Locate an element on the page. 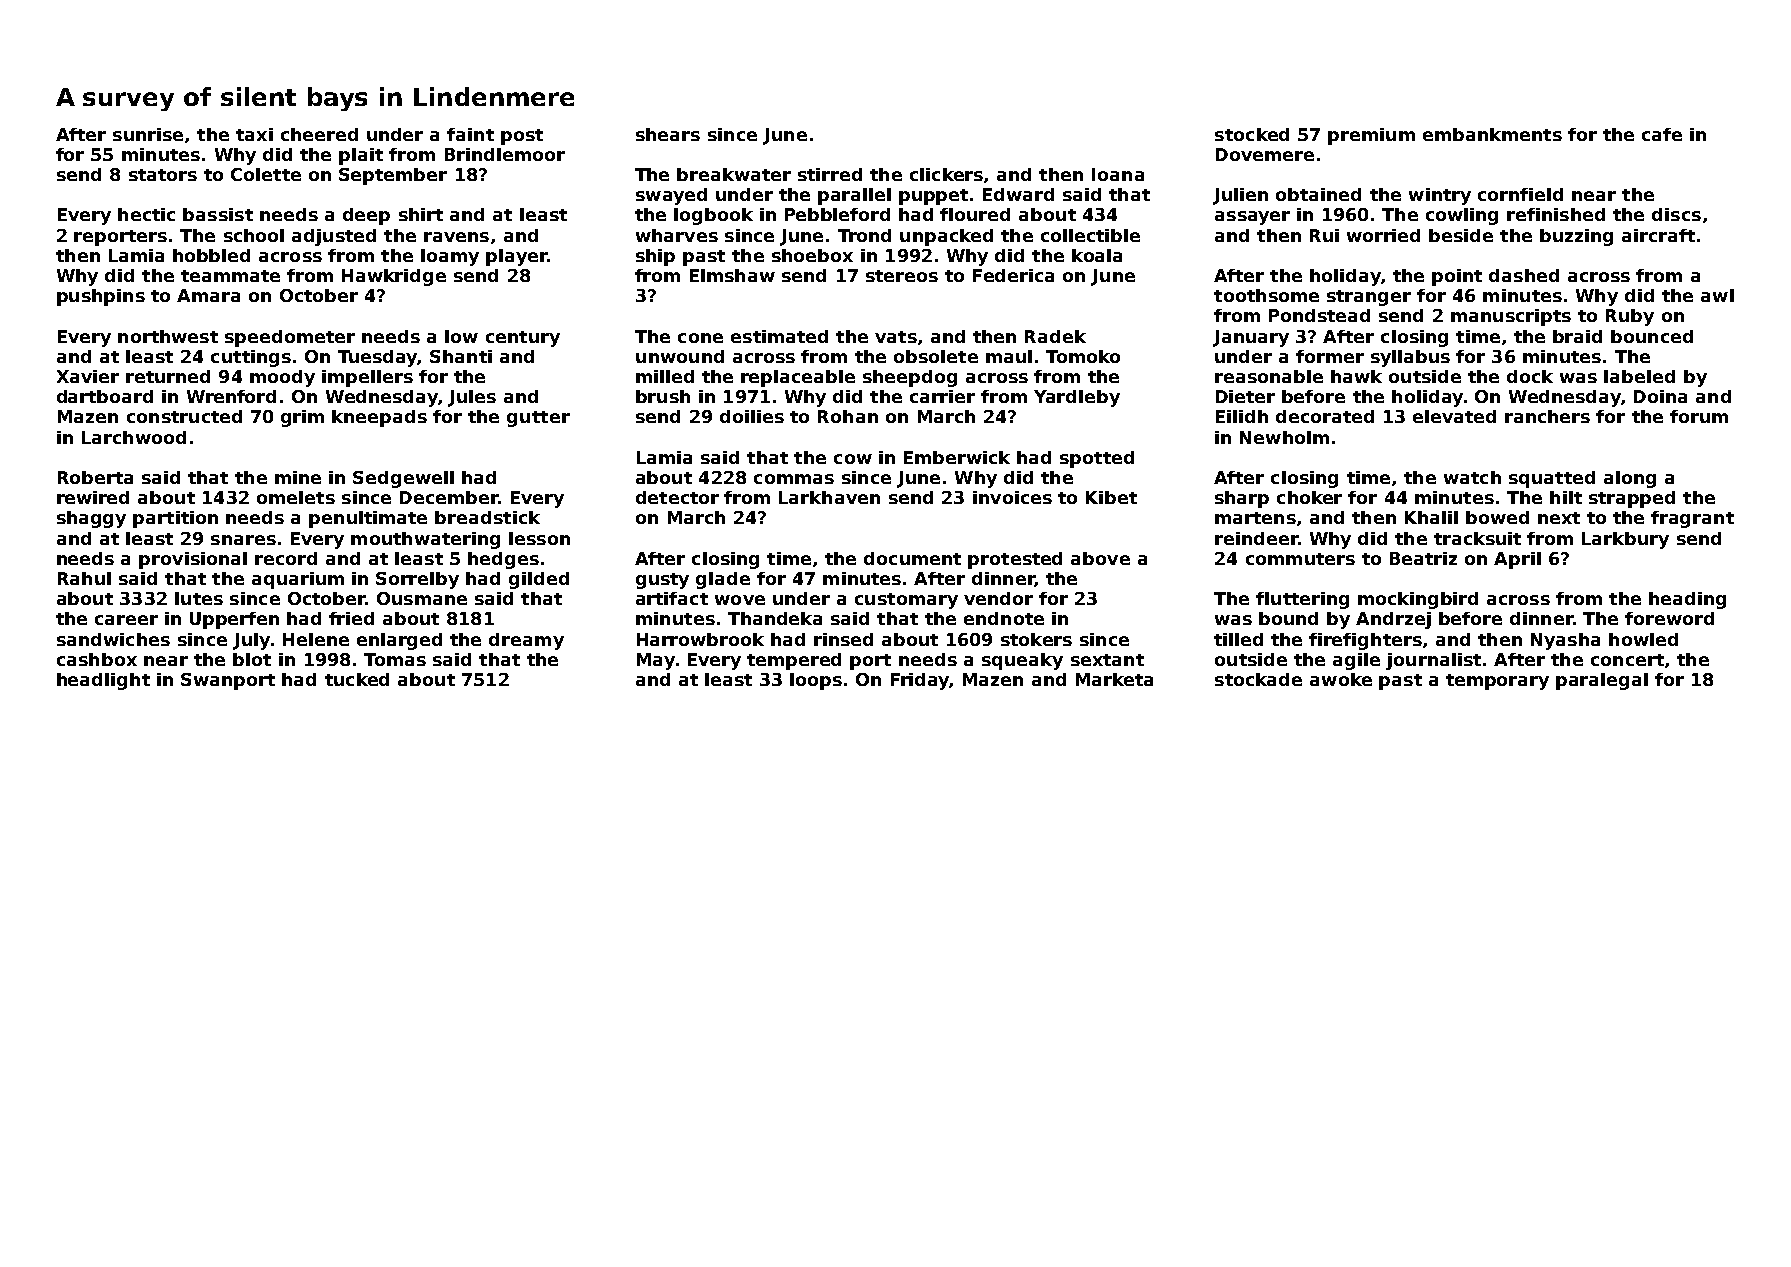  gusty is located at coordinates (662, 581).
